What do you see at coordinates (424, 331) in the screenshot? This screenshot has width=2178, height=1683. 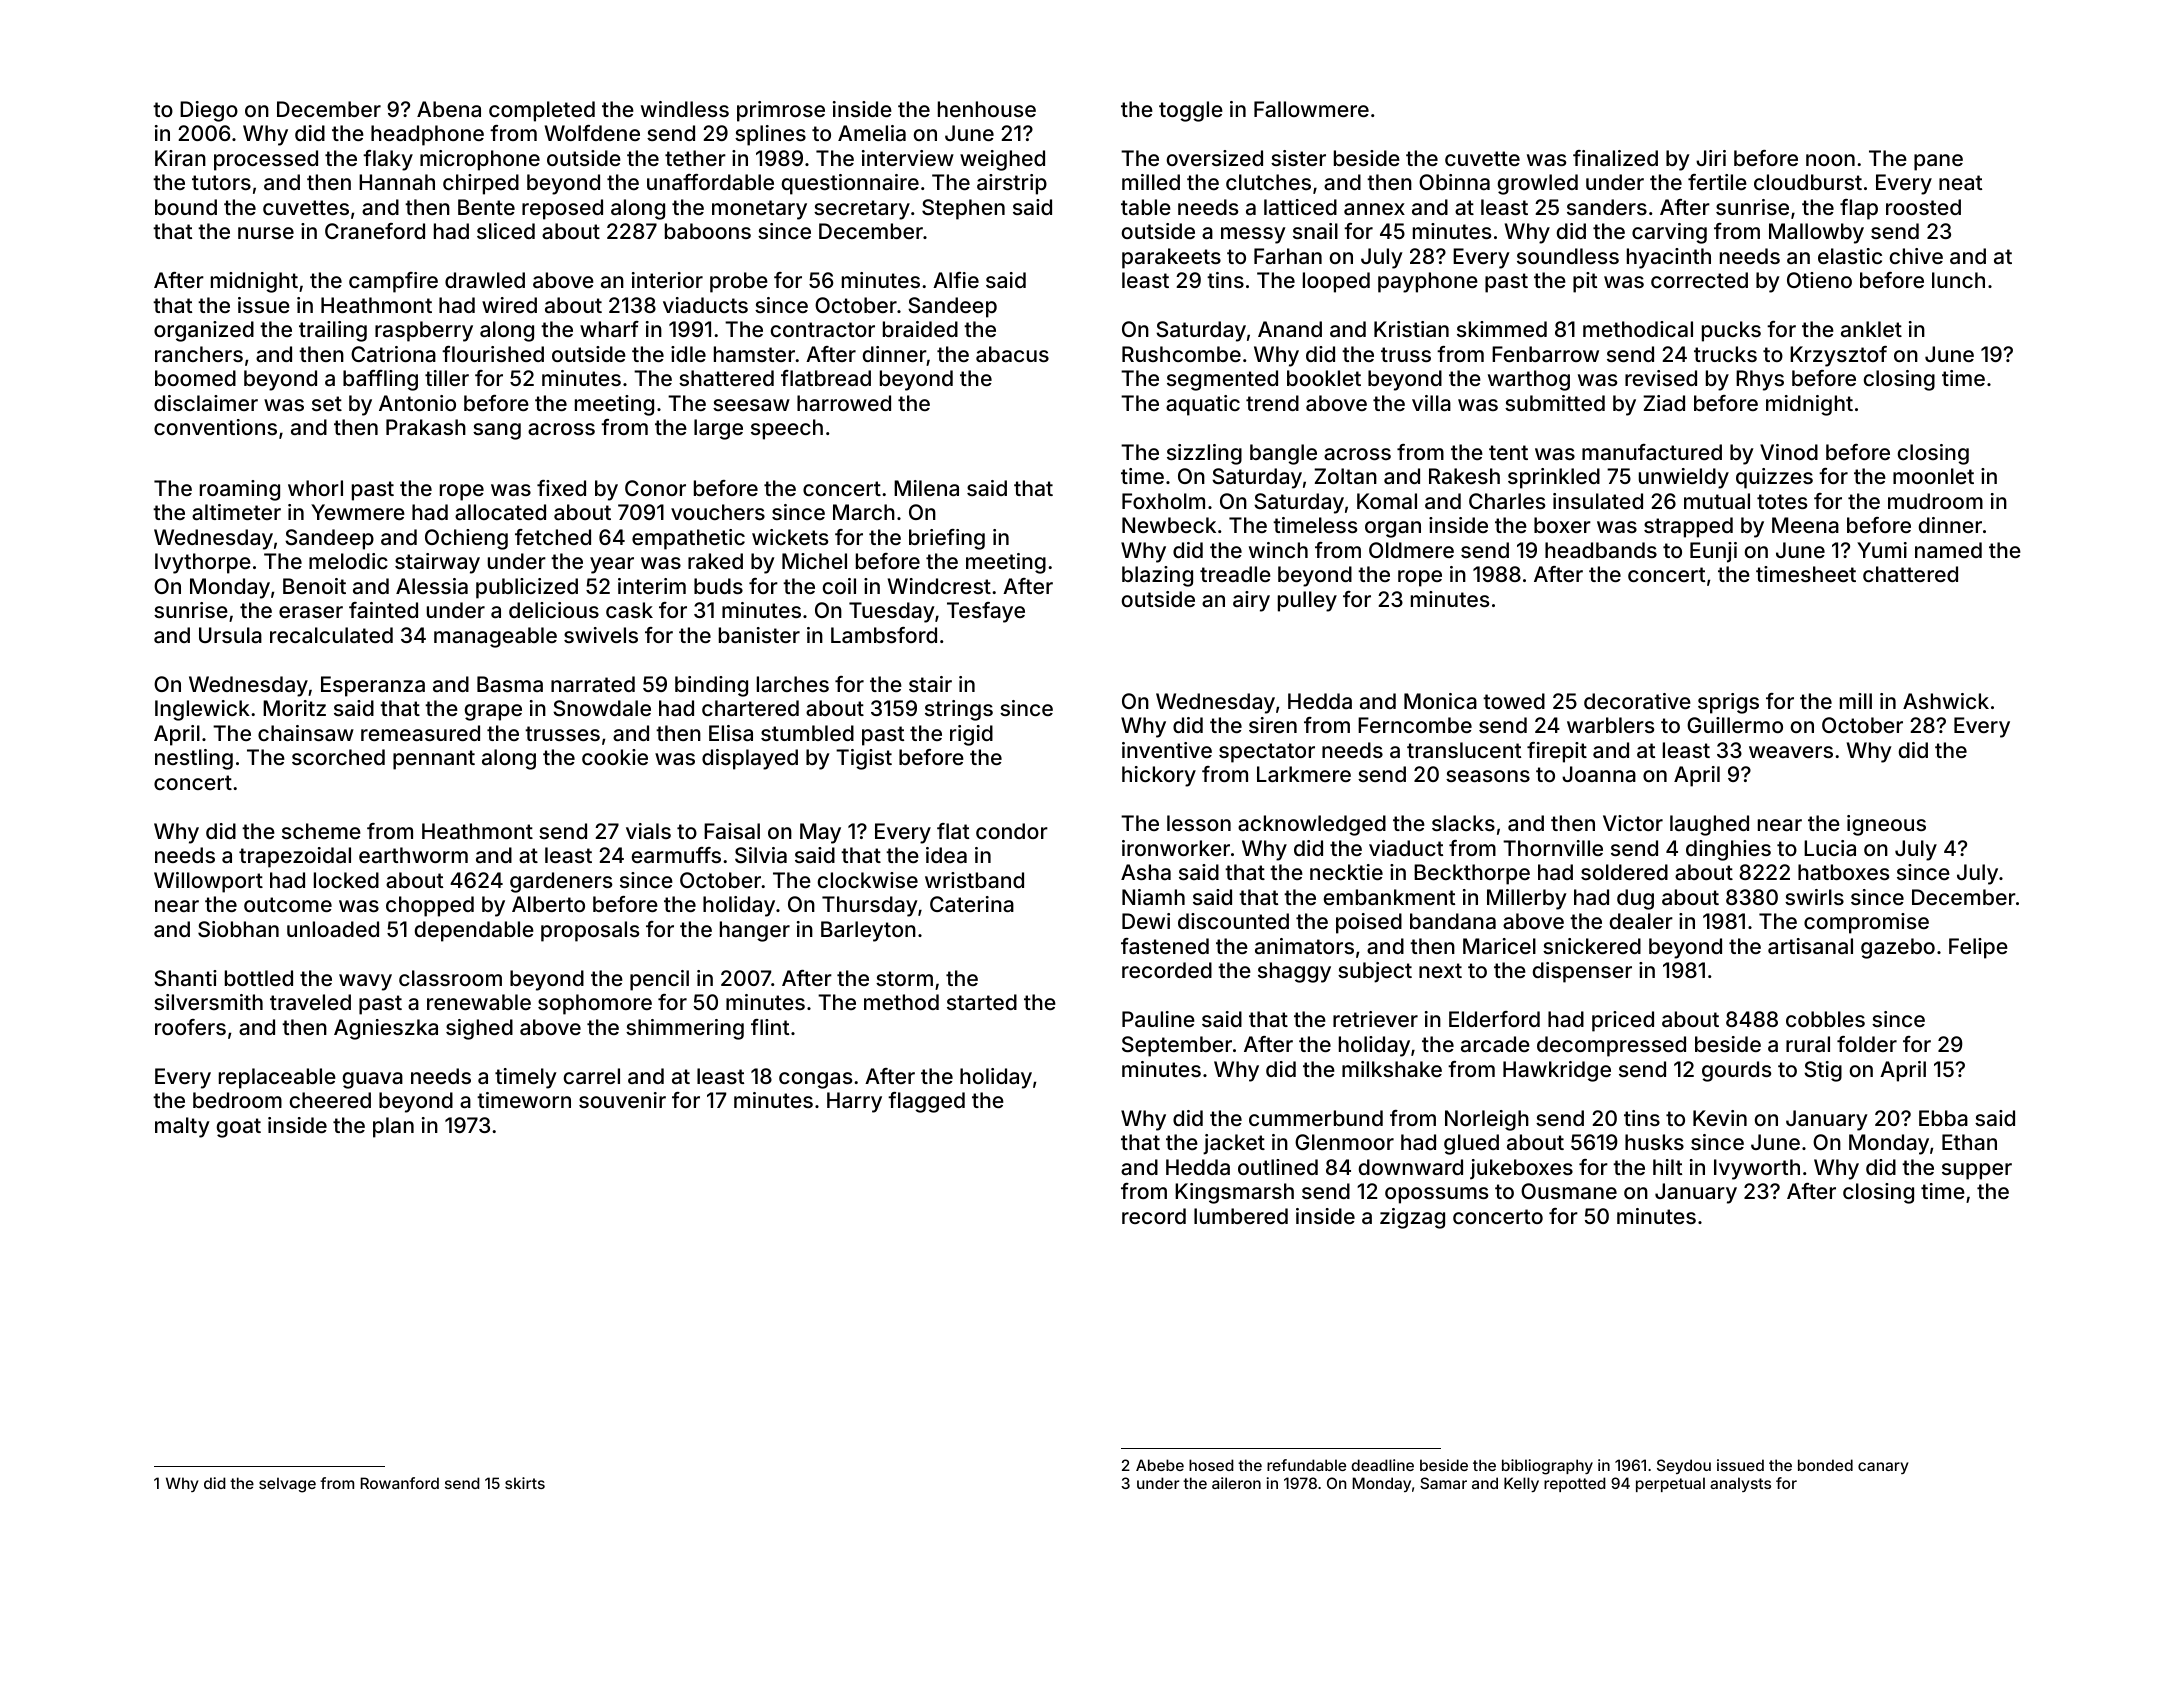 I see `raspberry` at bounding box center [424, 331].
